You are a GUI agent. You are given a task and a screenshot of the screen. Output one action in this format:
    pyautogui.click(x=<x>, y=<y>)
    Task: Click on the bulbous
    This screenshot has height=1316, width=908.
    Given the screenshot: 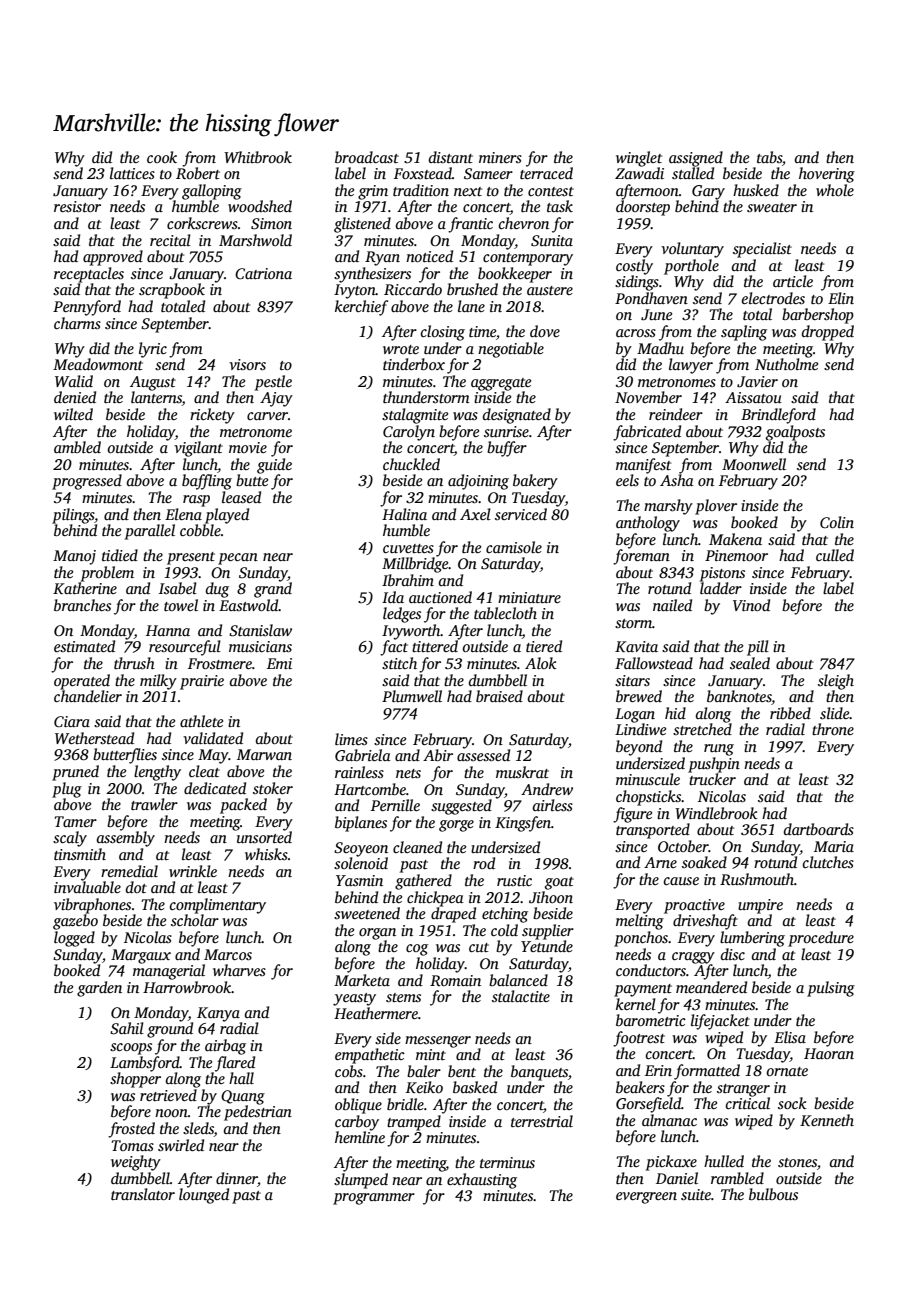 What is the action you would take?
    pyautogui.click(x=773, y=1194)
